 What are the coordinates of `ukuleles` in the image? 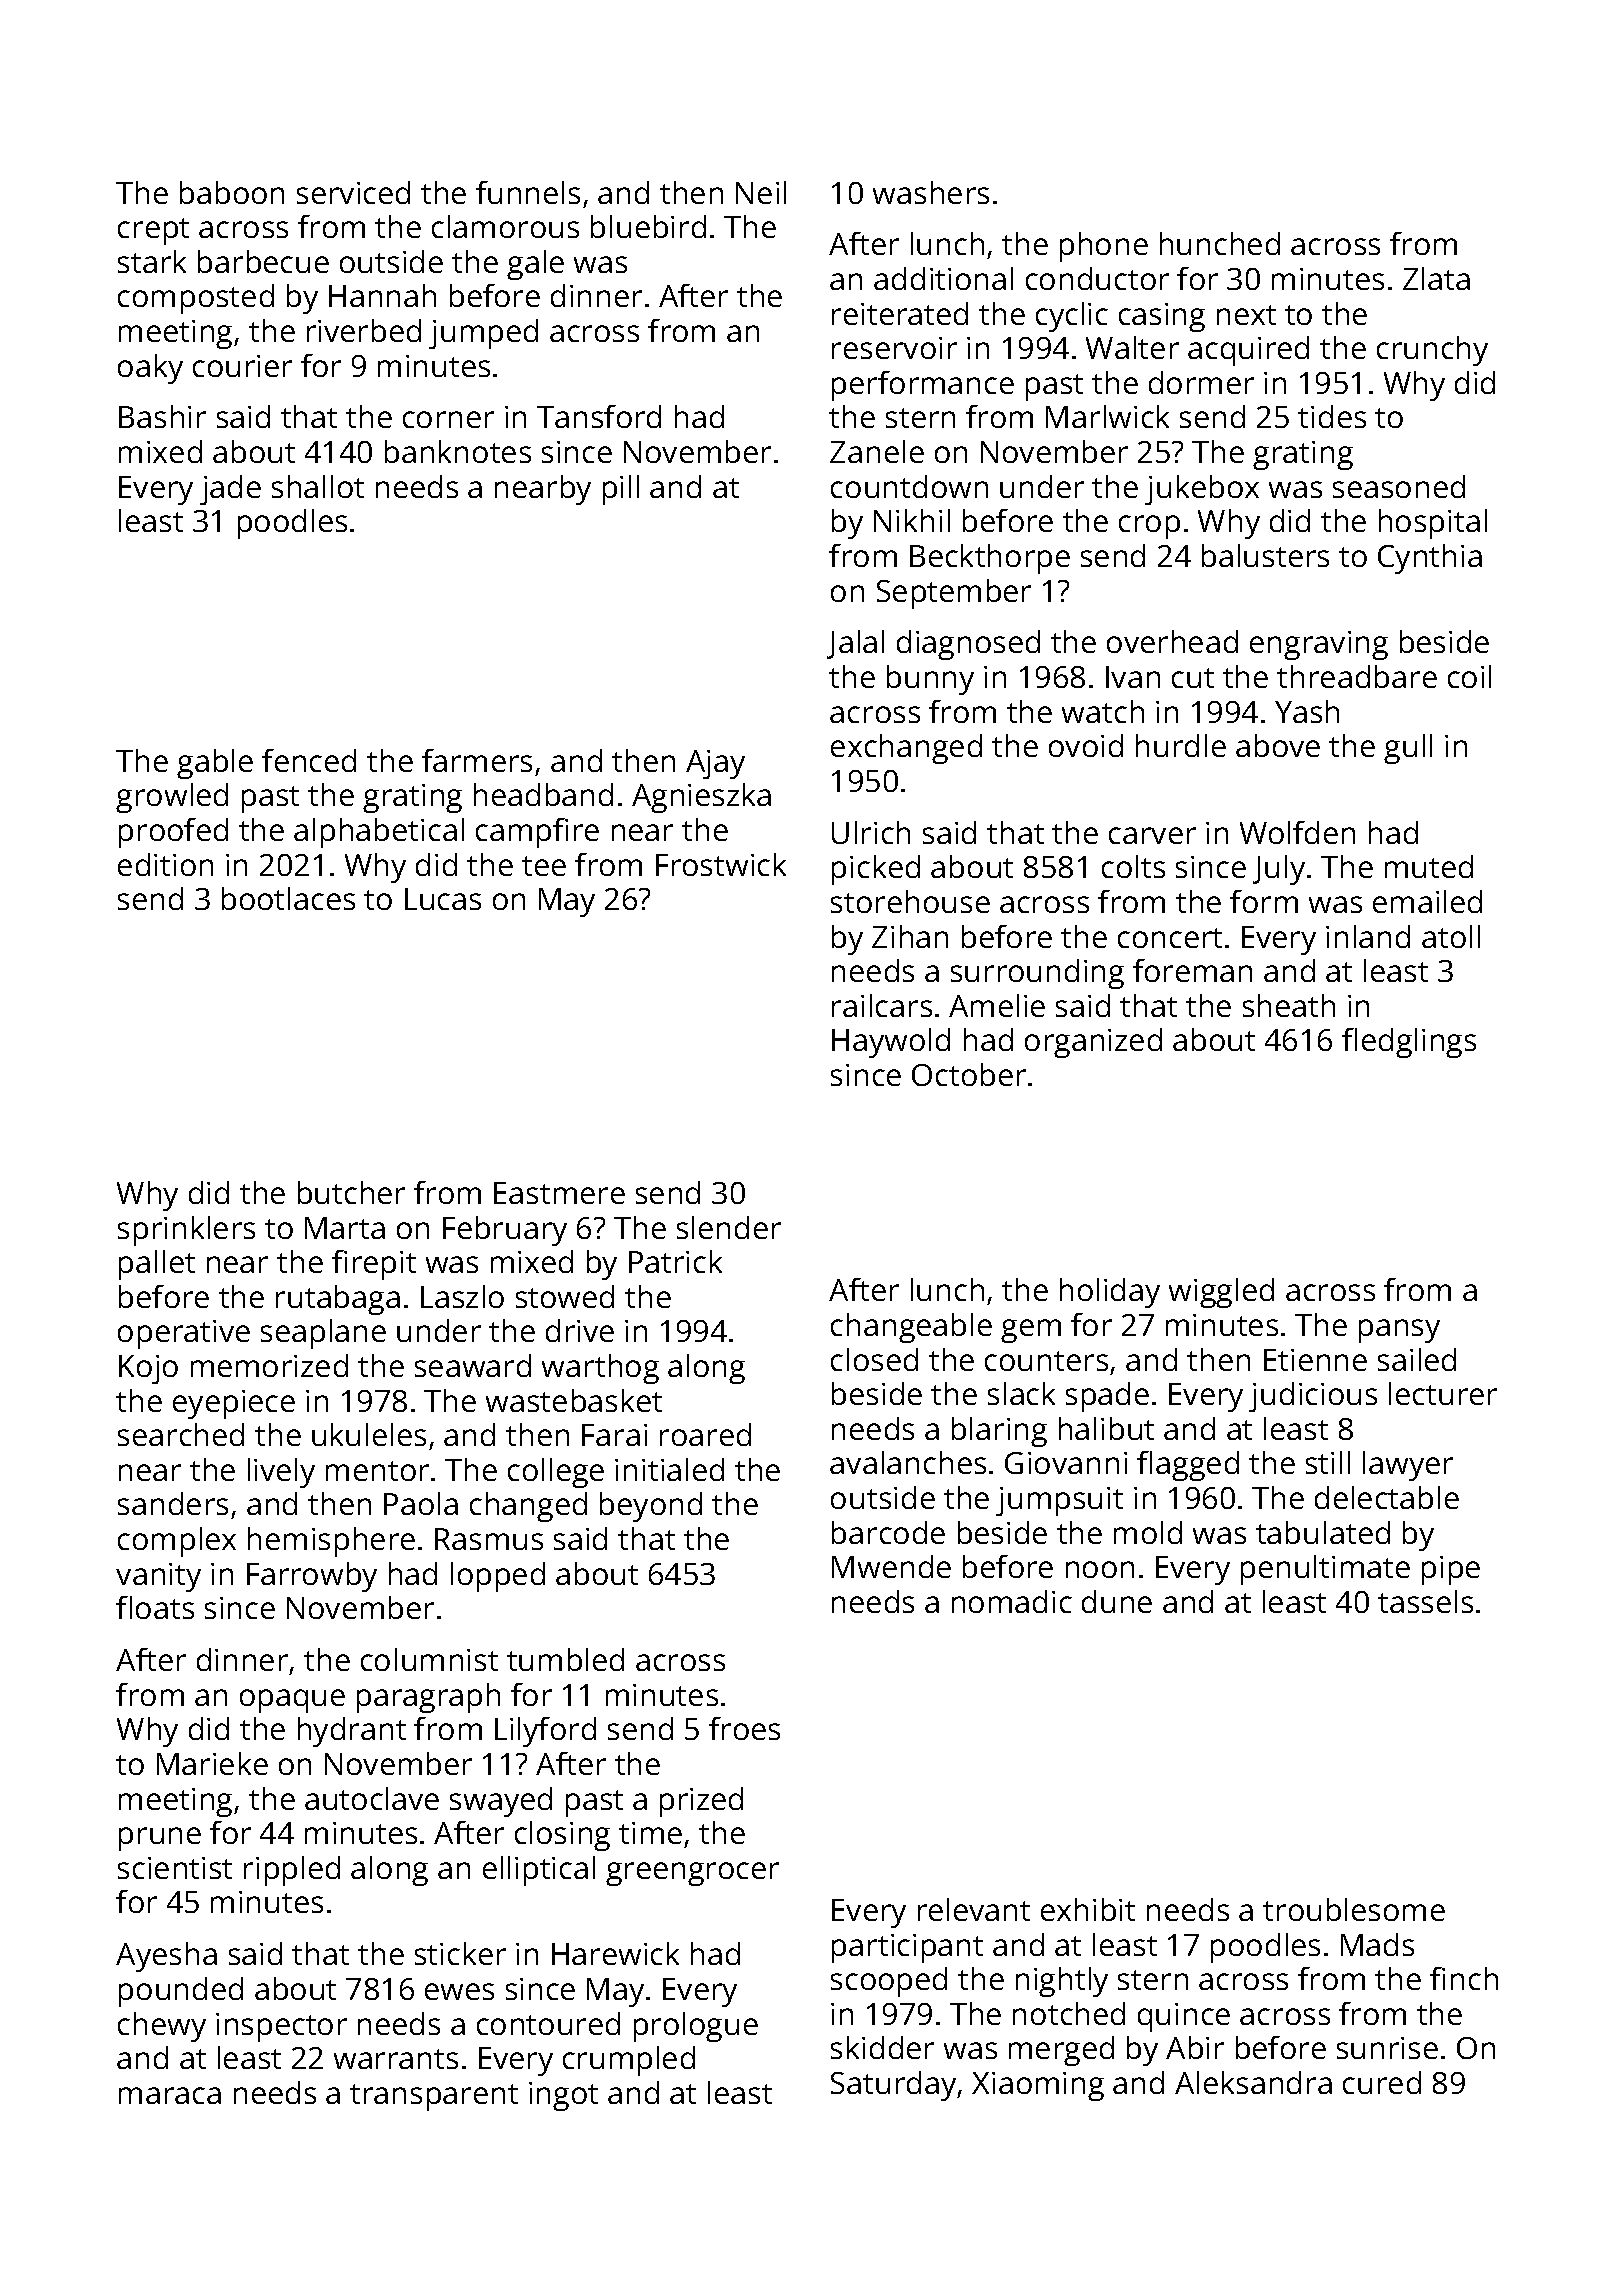 It's located at (369, 1434).
